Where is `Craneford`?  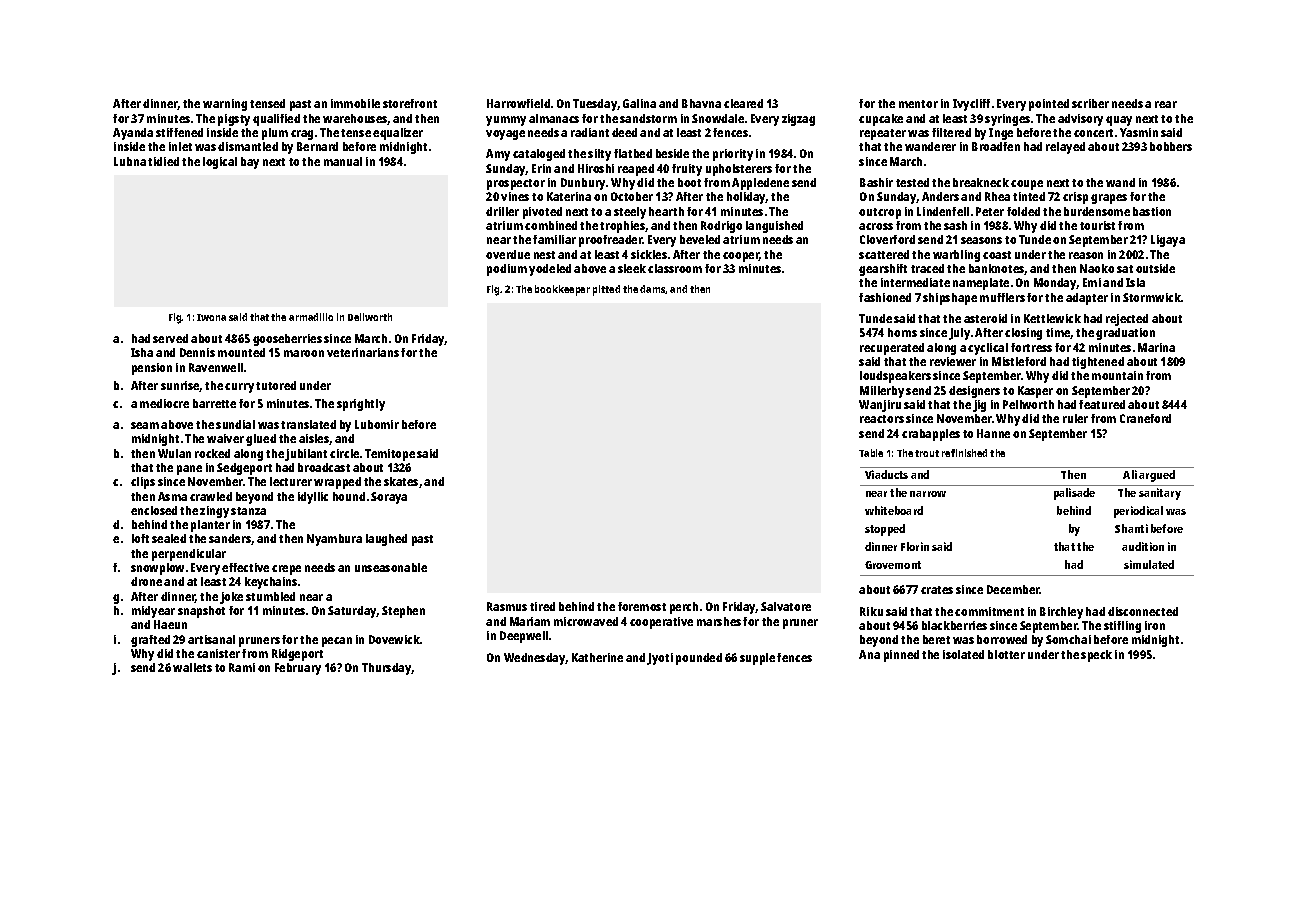 Craneford is located at coordinates (1145, 418).
